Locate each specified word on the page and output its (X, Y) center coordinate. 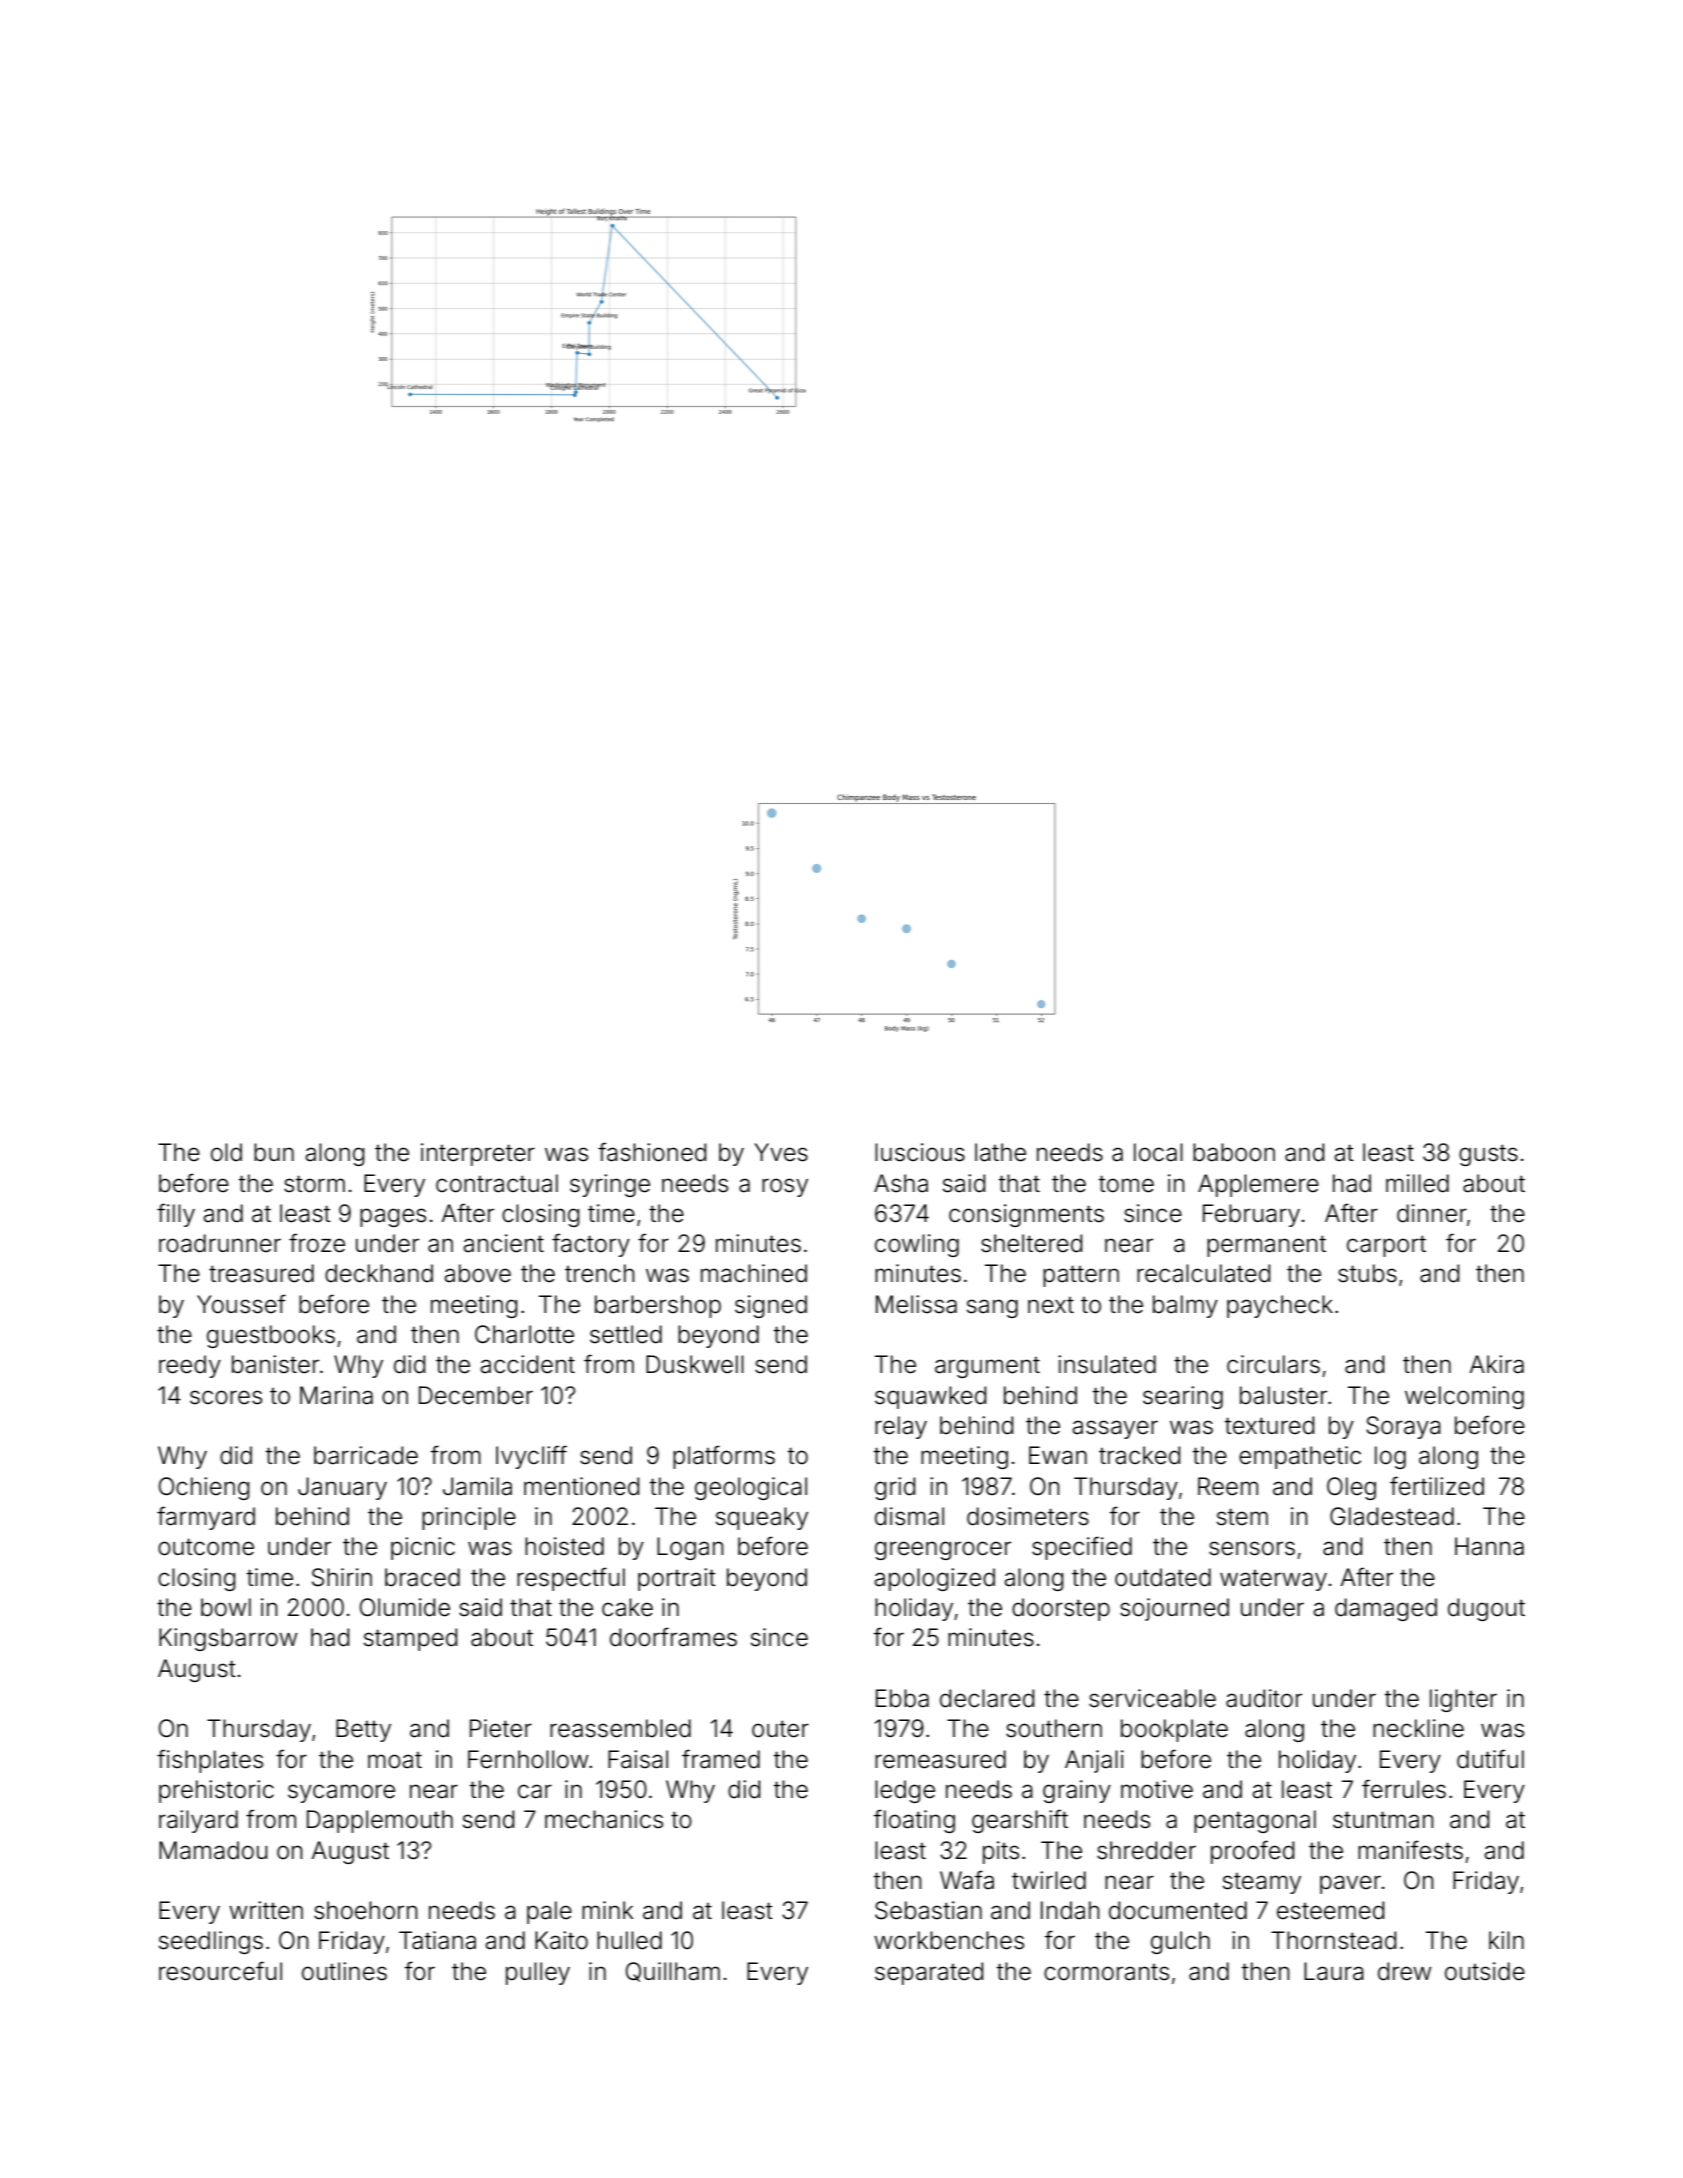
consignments (1026, 1215)
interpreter (478, 1154)
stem (1242, 1517)
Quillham (673, 1972)
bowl (226, 1607)
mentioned (581, 1486)
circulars (1273, 1364)
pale (549, 1912)
